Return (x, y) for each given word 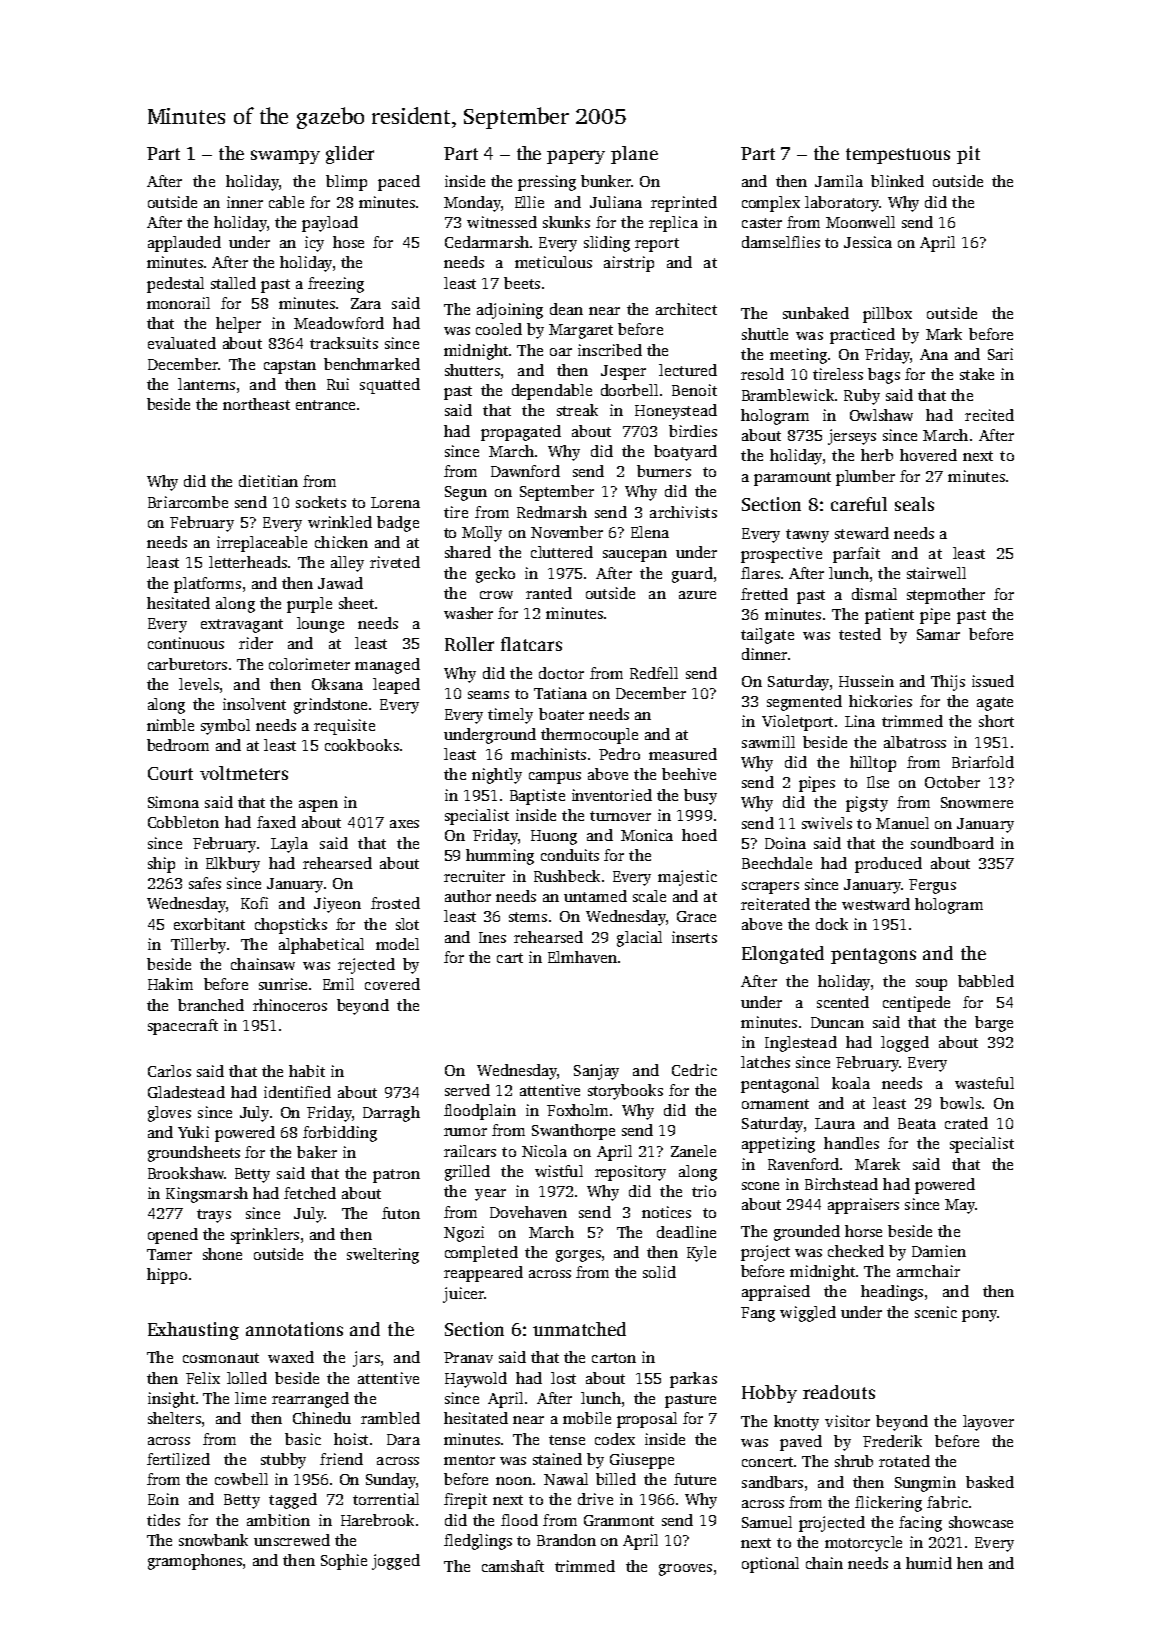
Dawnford (525, 471)
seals (914, 504)
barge (994, 1024)
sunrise (283, 984)
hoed (699, 835)
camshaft (513, 1566)
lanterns (206, 384)
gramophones (195, 1562)
